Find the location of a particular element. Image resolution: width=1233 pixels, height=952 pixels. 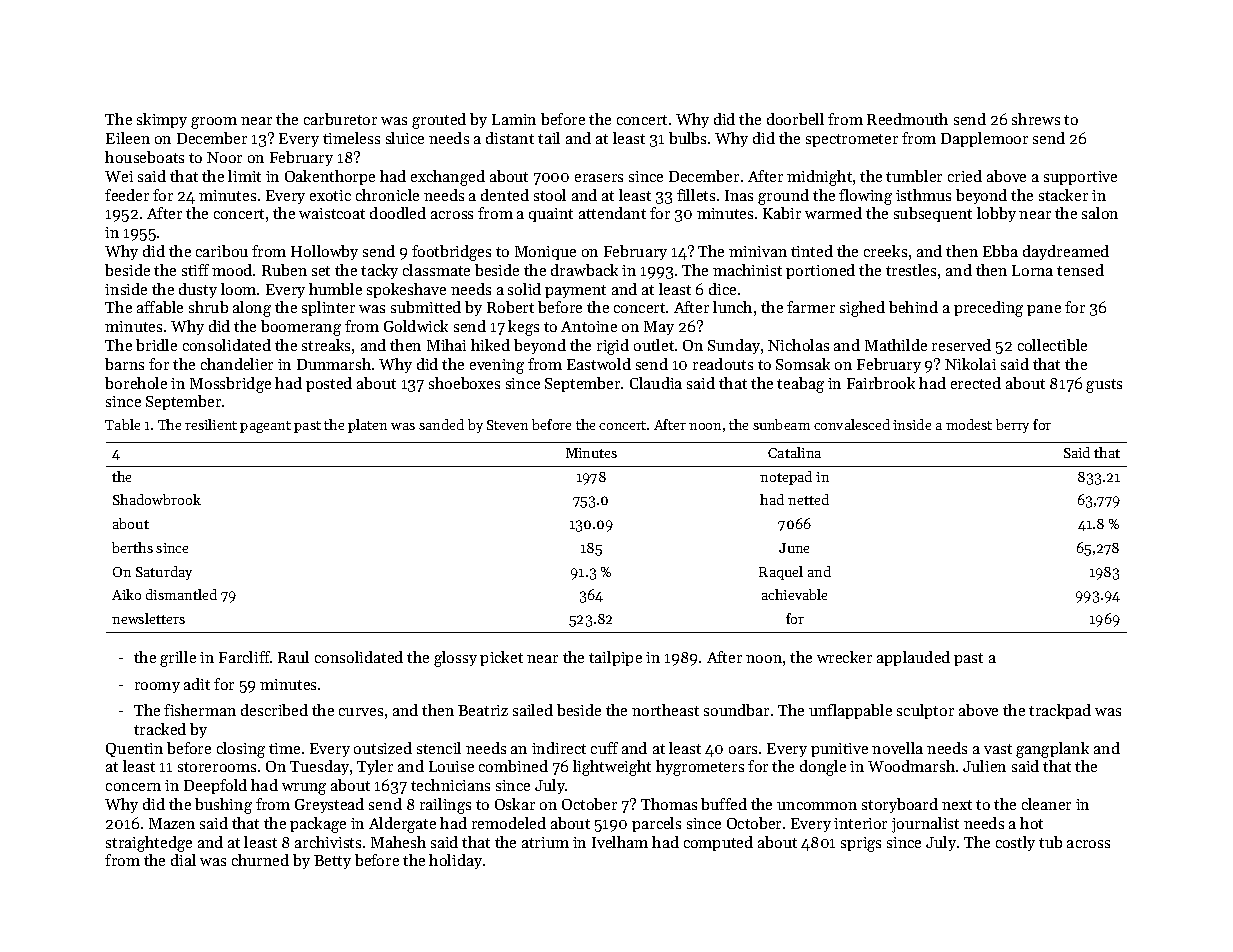

Steven is located at coordinates (507, 425).
